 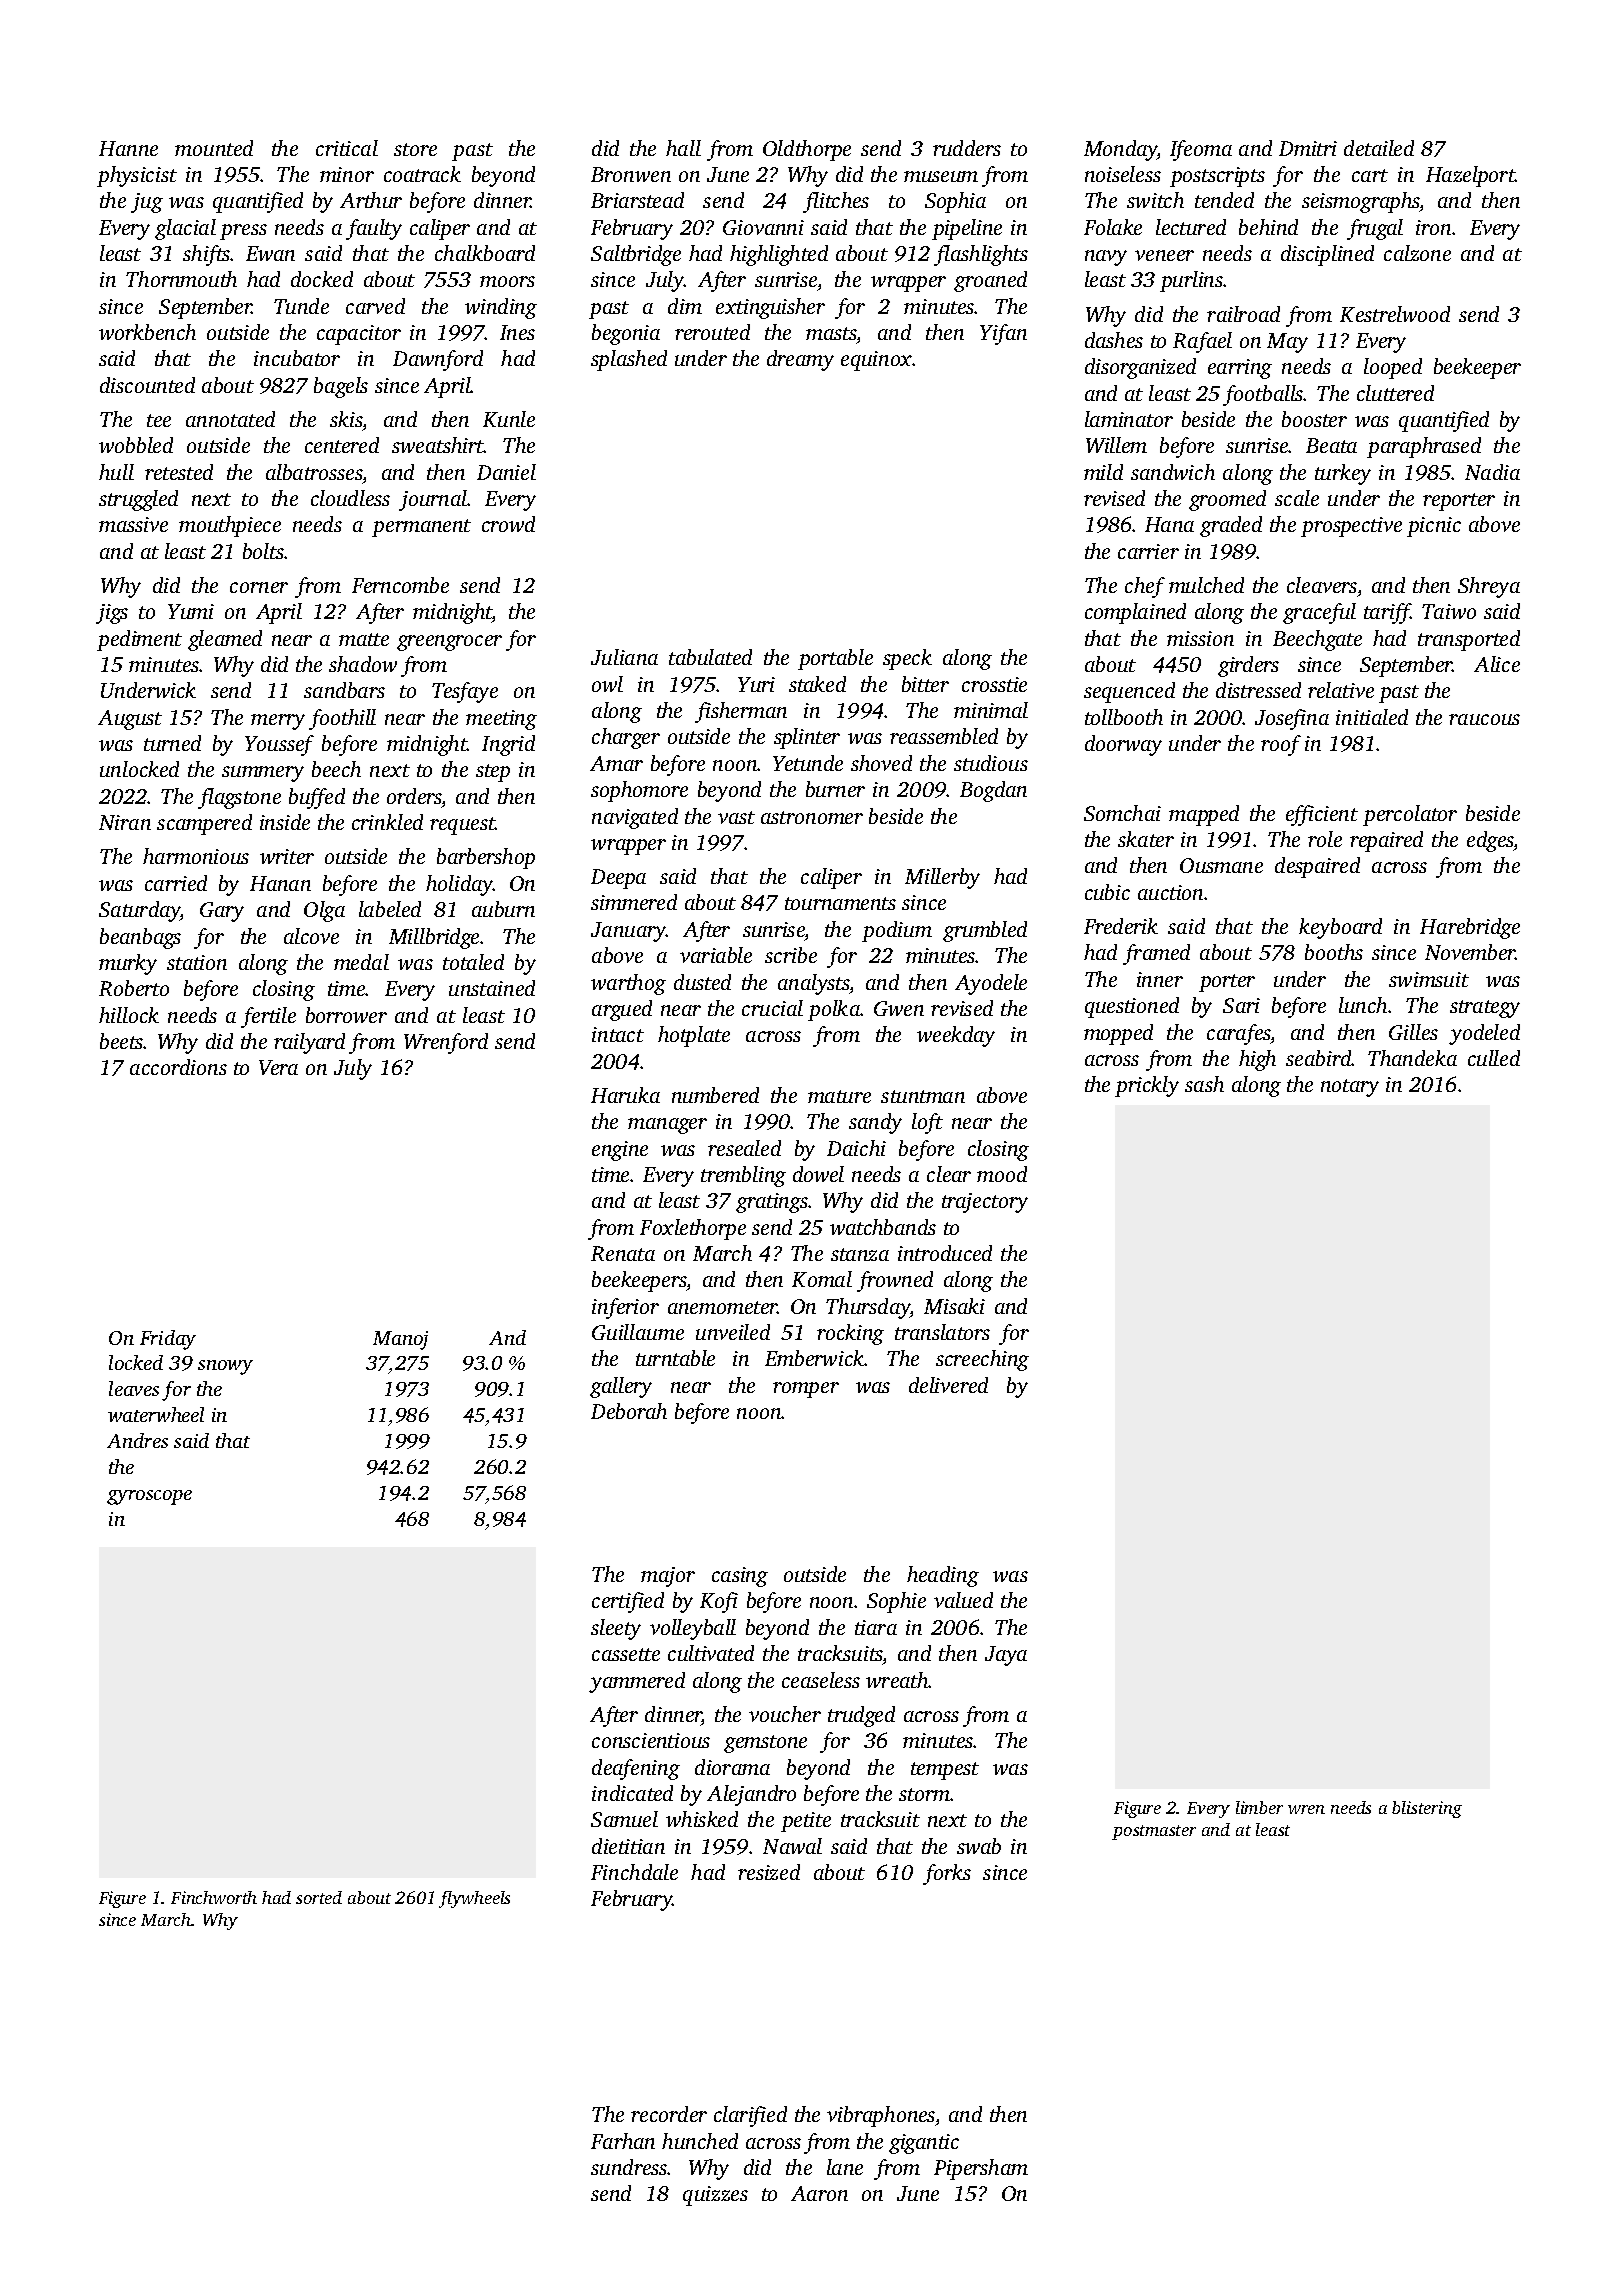 What do you see at coordinates (715, 2196) in the document?
I see `quizzes` at bounding box center [715, 2196].
